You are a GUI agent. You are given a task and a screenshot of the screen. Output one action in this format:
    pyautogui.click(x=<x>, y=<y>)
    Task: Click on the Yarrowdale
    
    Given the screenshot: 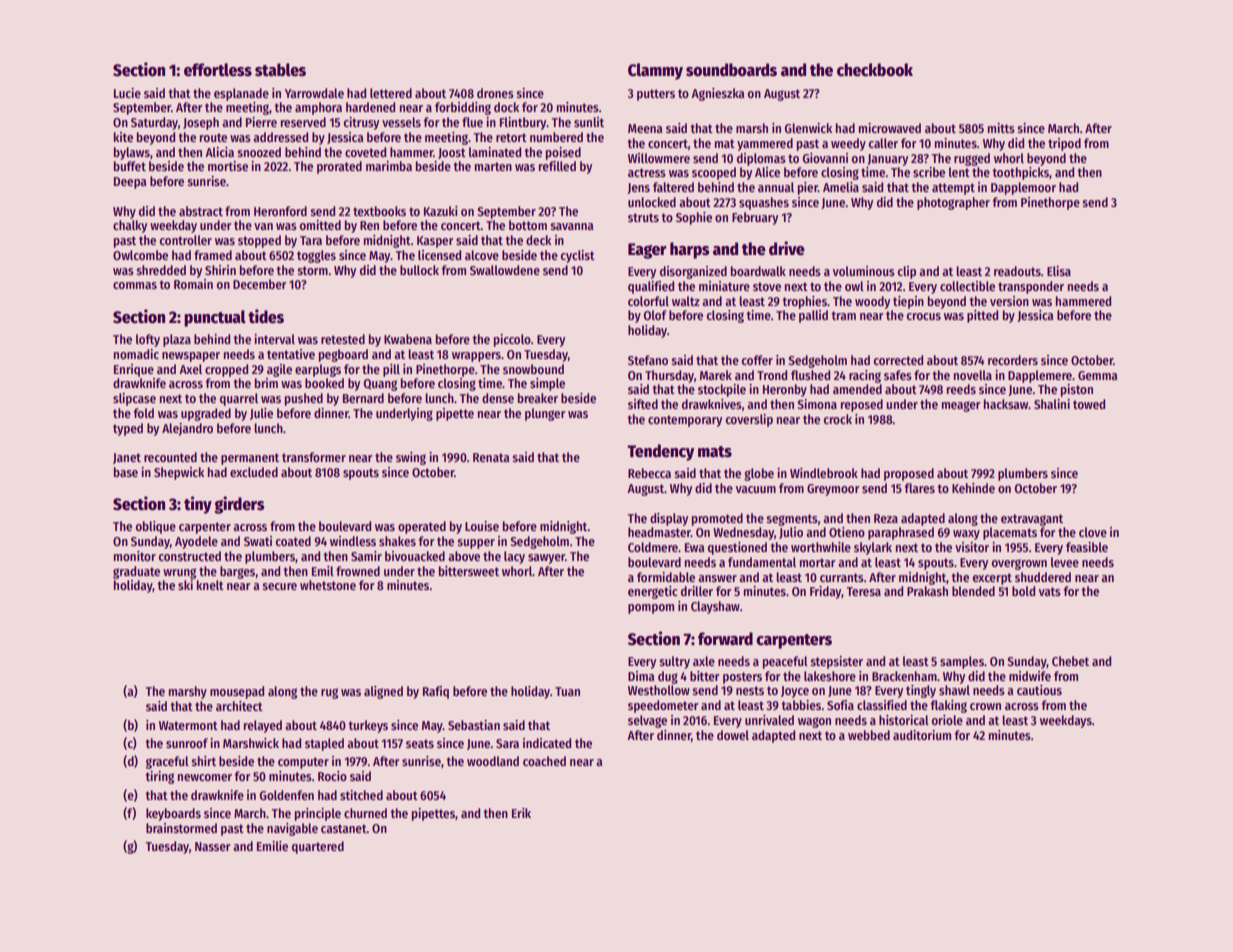 What is the action you would take?
    pyautogui.click(x=314, y=93)
